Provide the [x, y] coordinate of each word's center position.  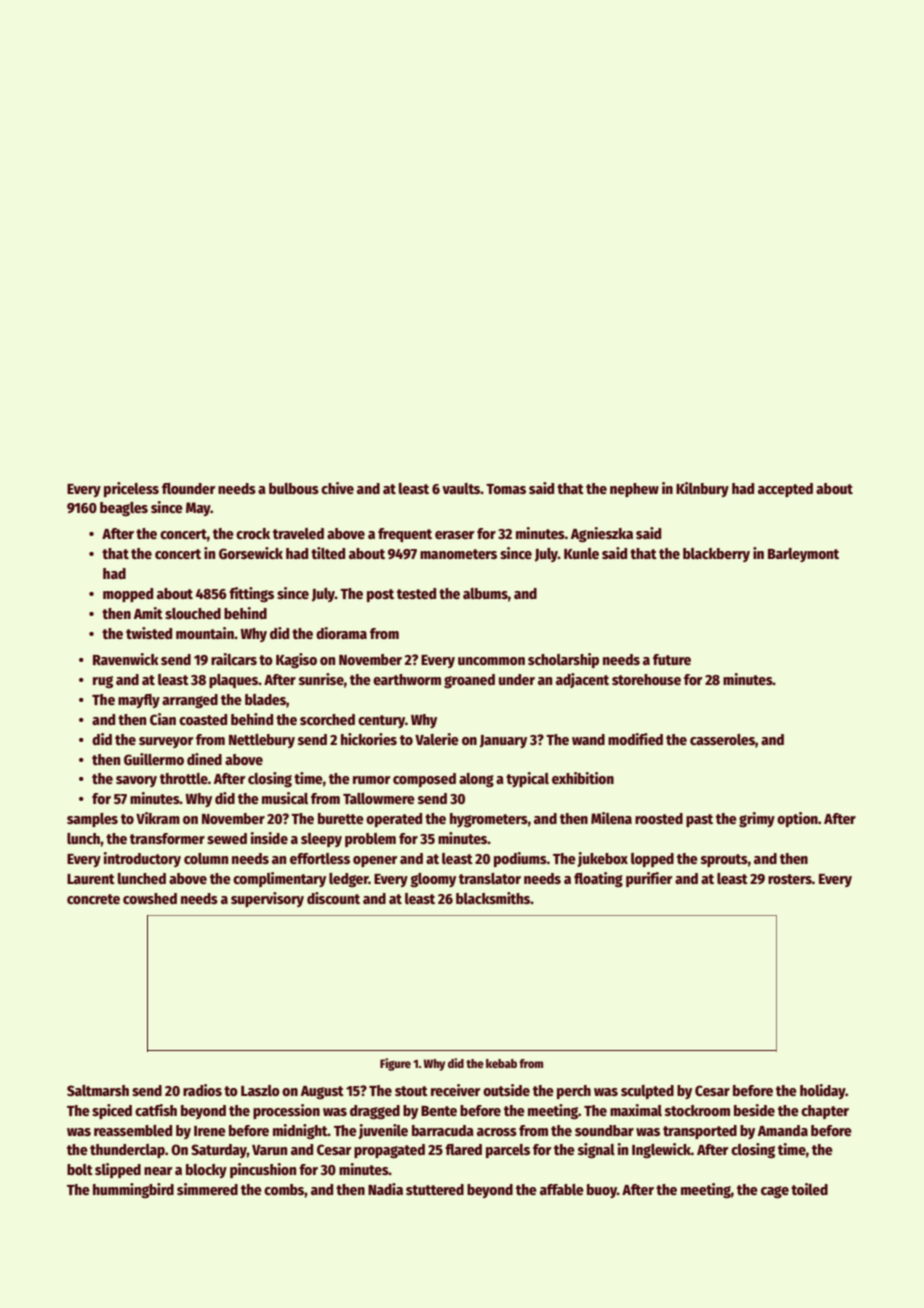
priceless [131, 489]
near [158, 1171]
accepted [785, 490]
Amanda [783, 1130]
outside [506, 1090]
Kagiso [296, 661]
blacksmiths [493, 898]
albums [485, 593]
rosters [790, 879]
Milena [611, 818]
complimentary [279, 879]
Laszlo [260, 1090]
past [699, 820]
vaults [461, 488]
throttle [184, 778]
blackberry [716, 555]
